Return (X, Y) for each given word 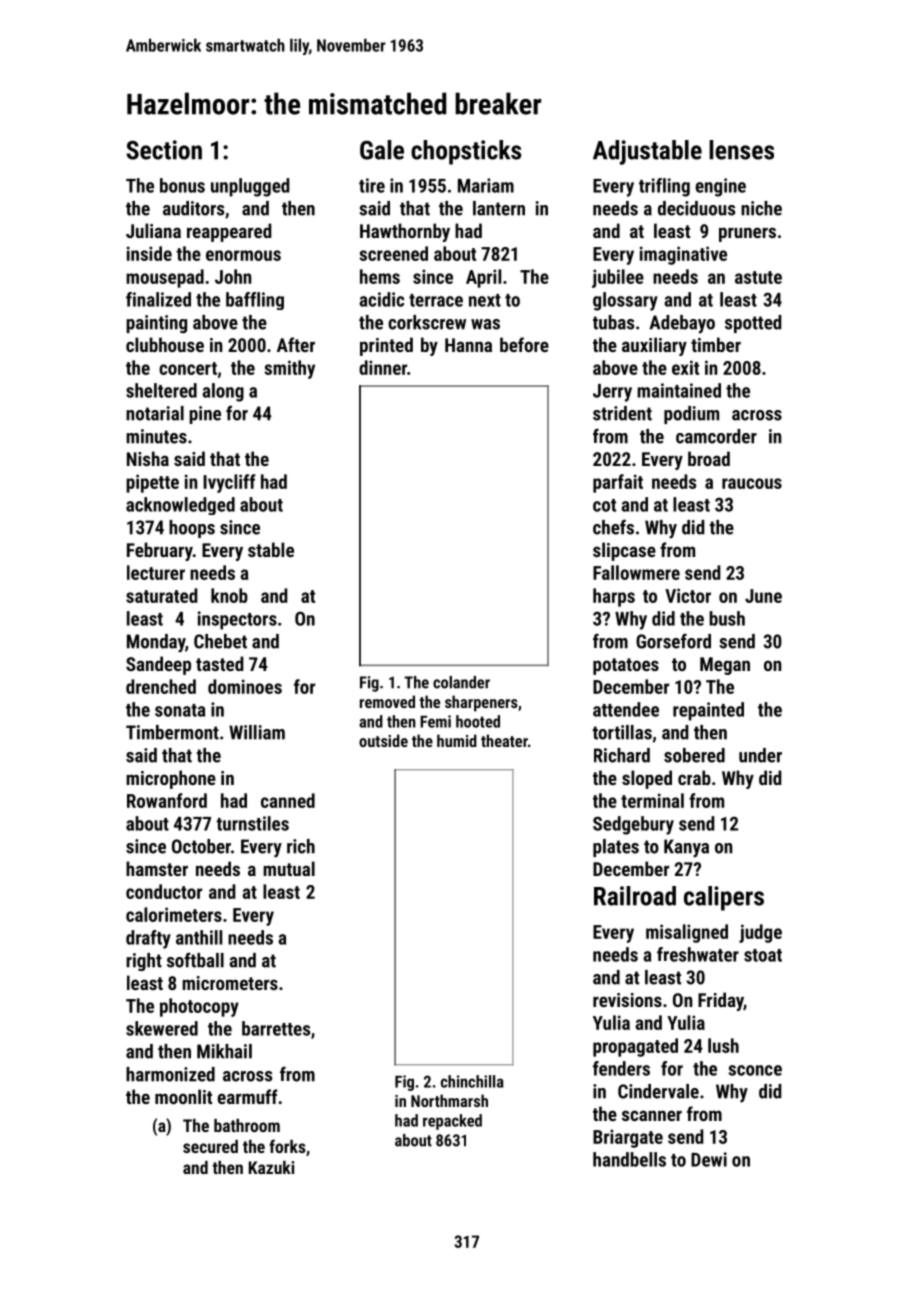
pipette (152, 483)
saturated (162, 595)
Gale (382, 150)
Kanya (686, 848)
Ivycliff (229, 483)
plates (616, 848)
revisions (627, 1000)
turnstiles (252, 823)
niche (761, 208)
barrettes (276, 1028)
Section (164, 150)
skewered (162, 1028)
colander (461, 682)
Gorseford (673, 641)
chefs (613, 527)
